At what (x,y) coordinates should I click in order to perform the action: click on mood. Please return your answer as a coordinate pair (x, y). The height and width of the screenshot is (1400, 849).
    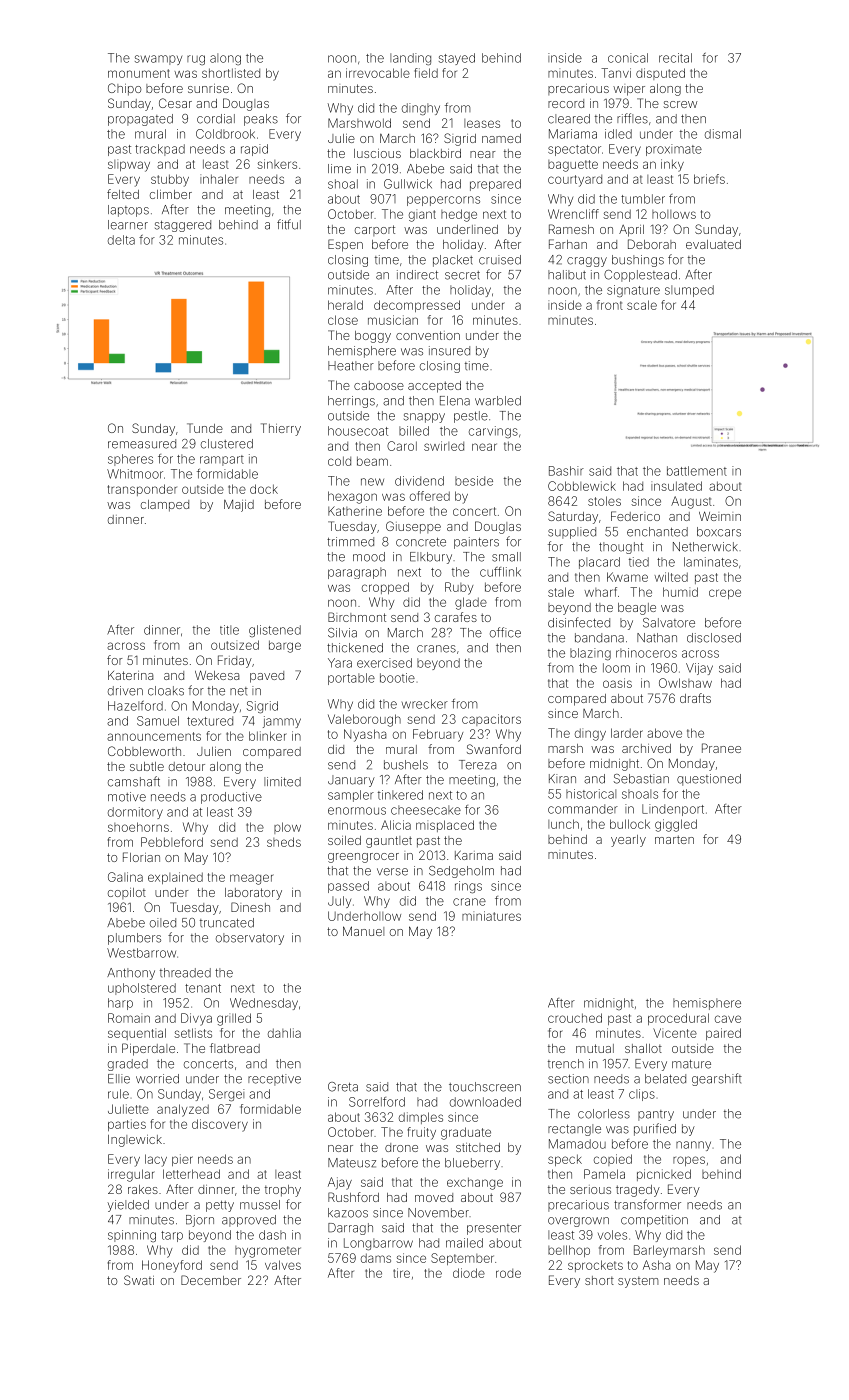
    Looking at the image, I should click on (369, 557).
